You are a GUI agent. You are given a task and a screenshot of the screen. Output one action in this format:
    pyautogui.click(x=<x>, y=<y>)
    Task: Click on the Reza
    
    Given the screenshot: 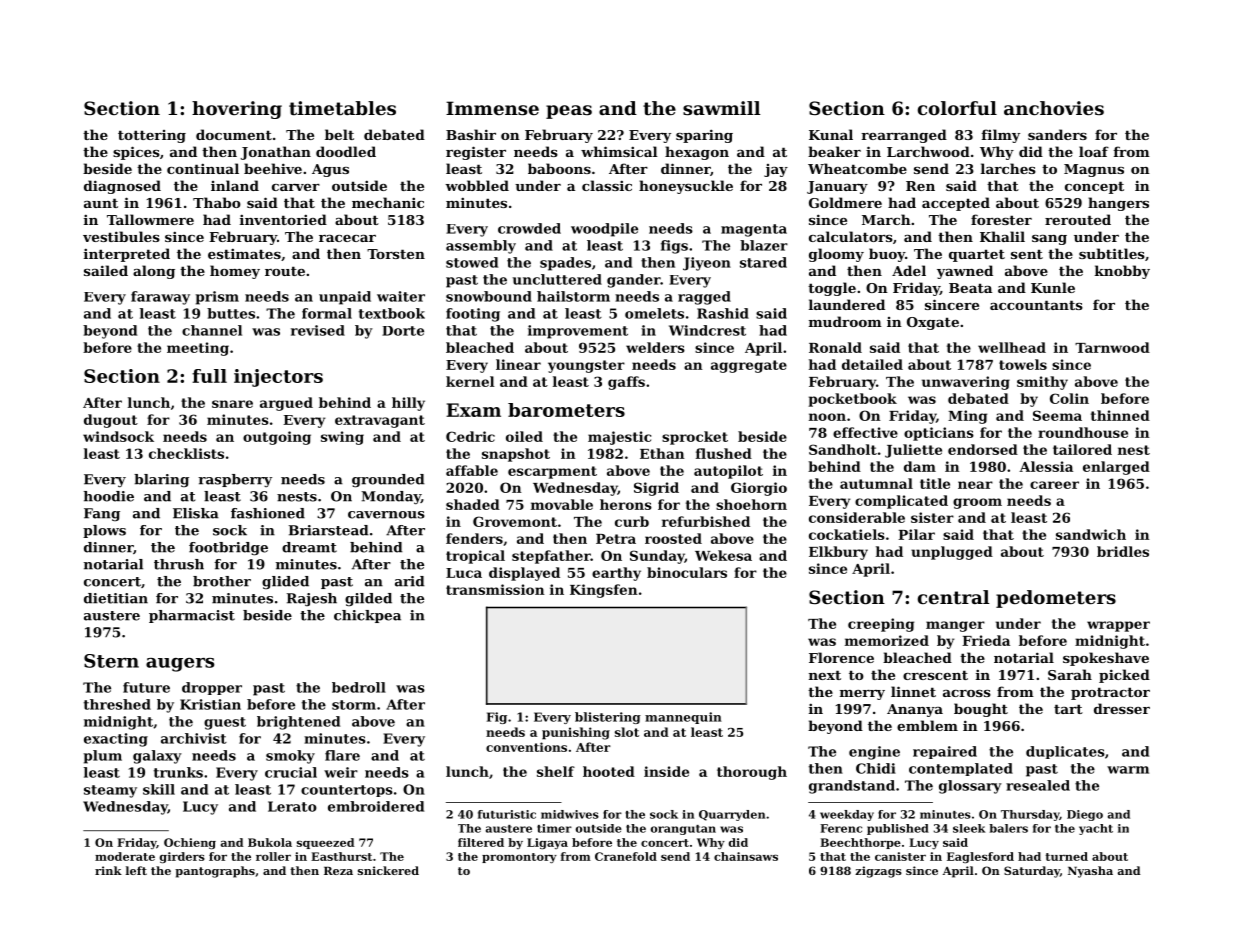 What is the action you would take?
    pyautogui.click(x=338, y=871)
